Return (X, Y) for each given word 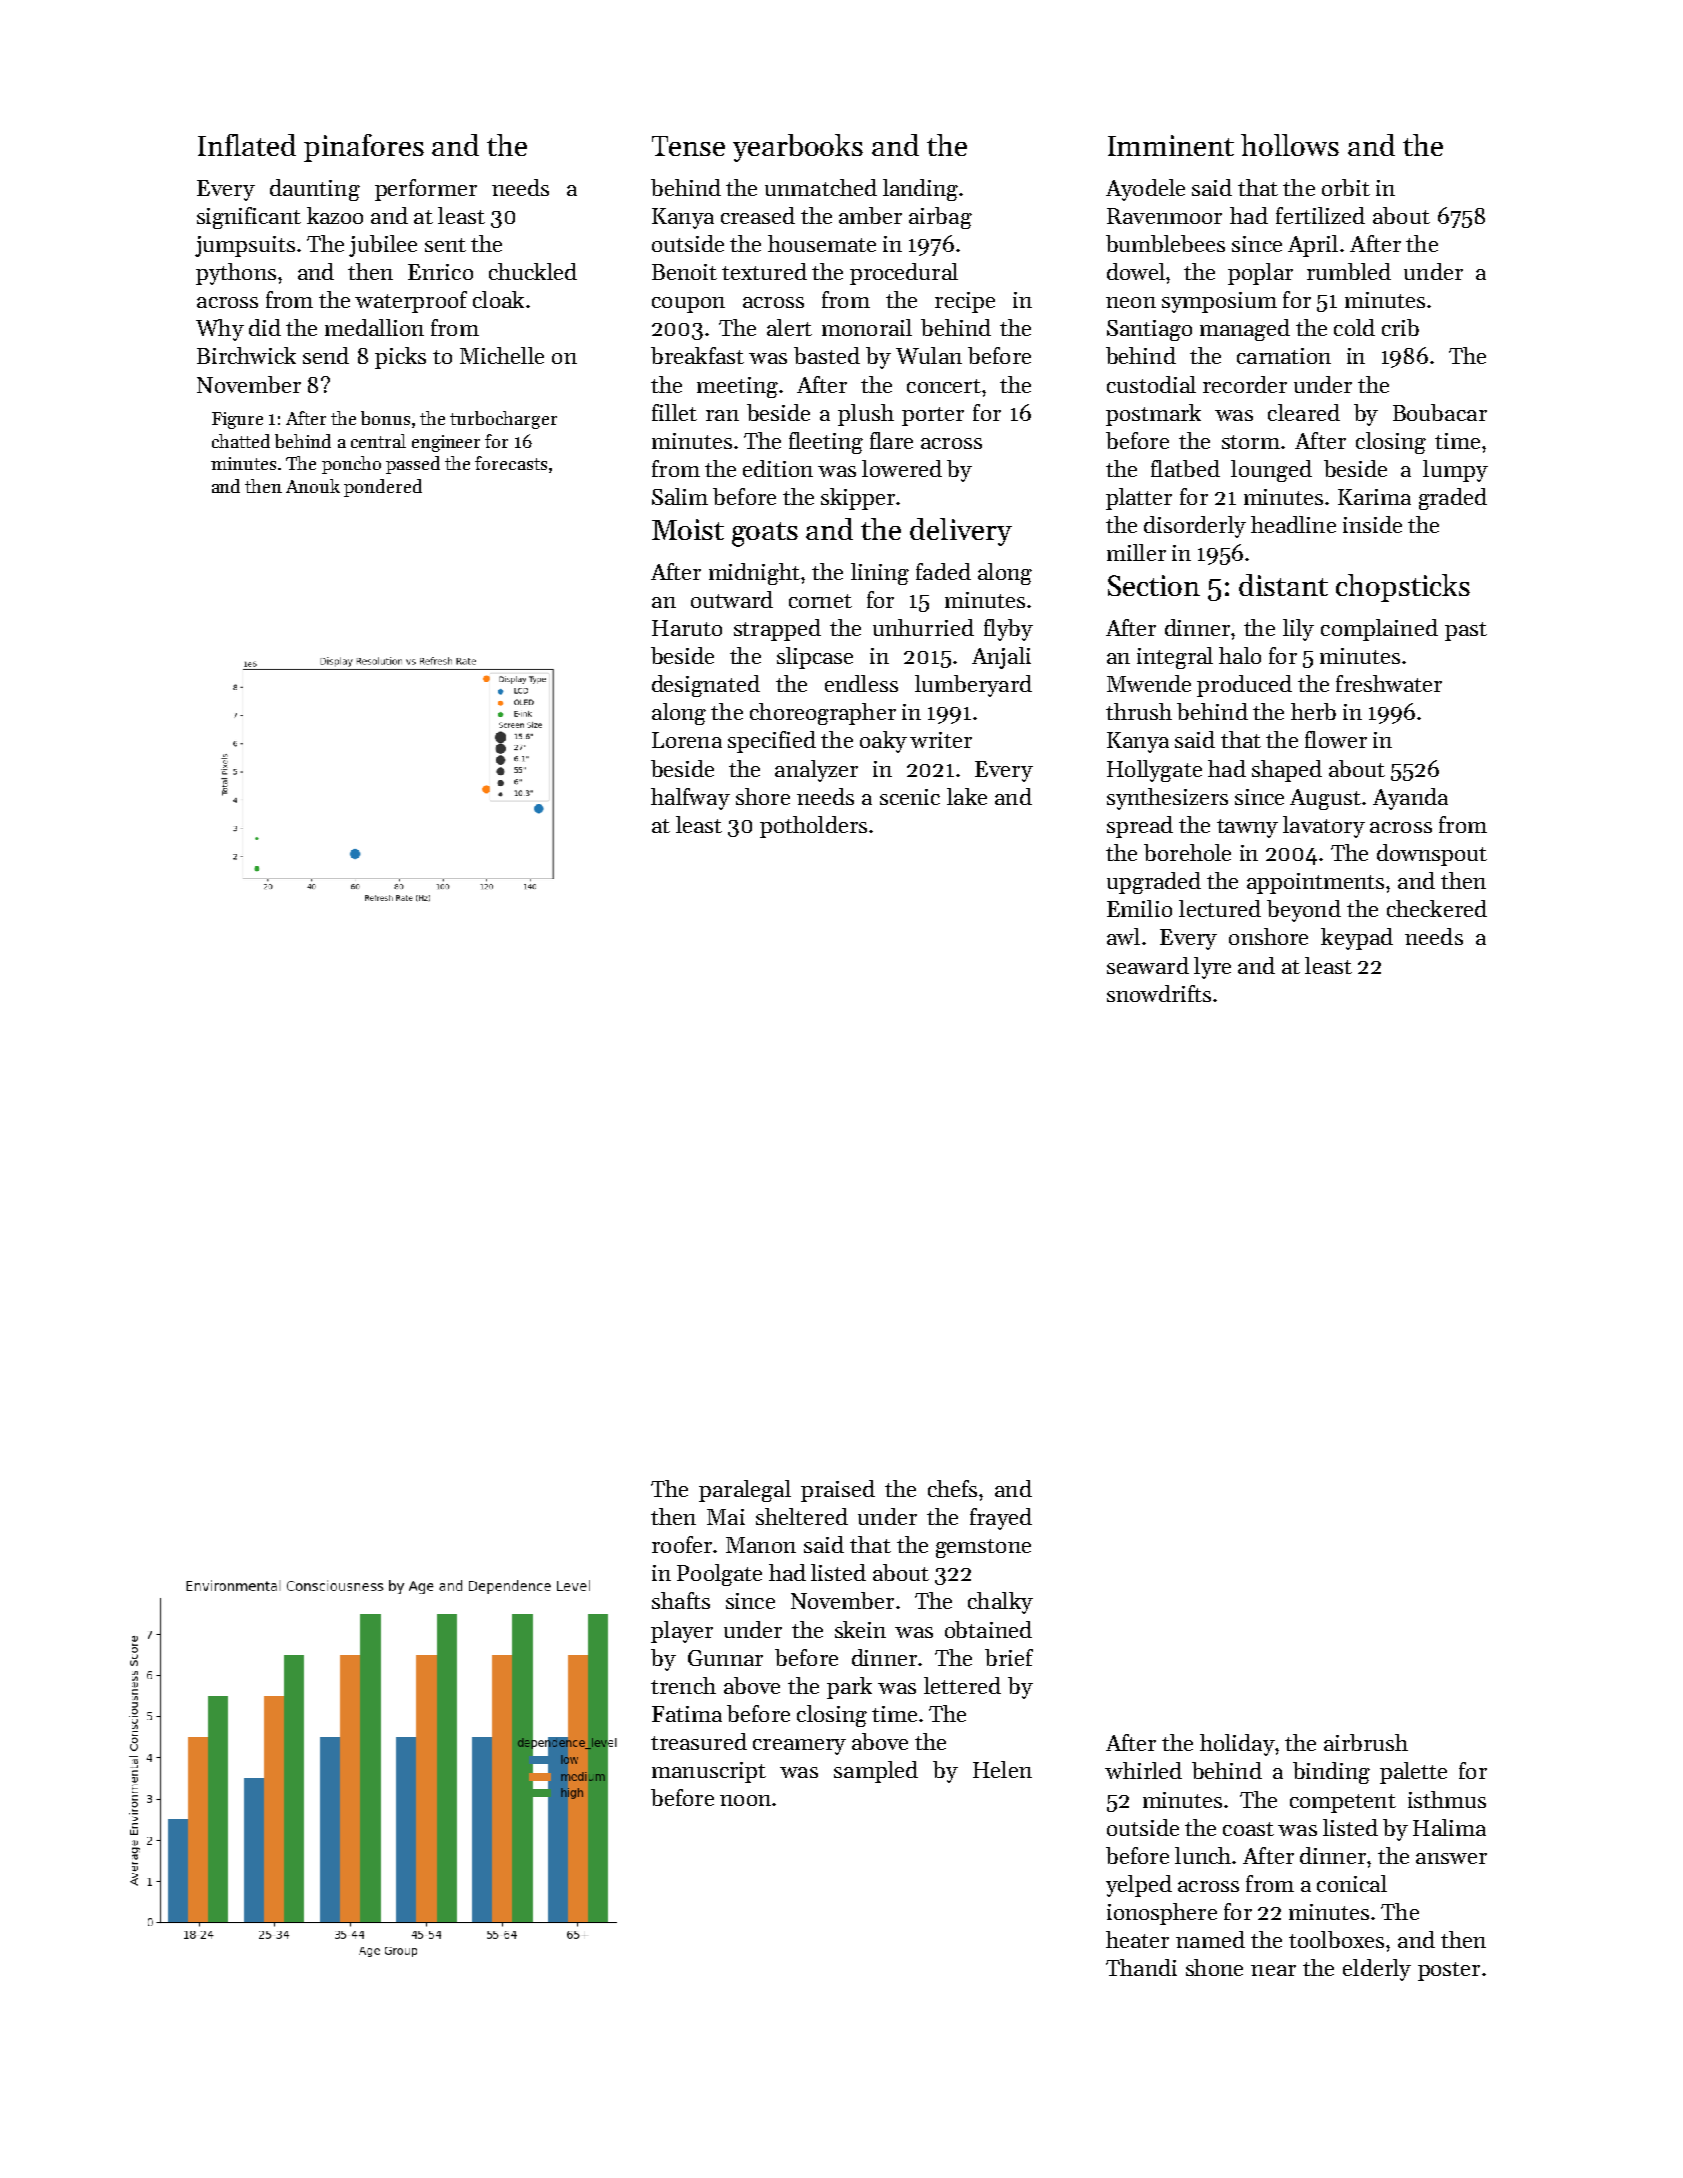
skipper (858, 499)
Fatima (687, 1714)
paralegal (745, 1491)
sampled (876, 1772)
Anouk (313, 486)
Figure (237, 420)
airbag (940, 218)
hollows (1290, 145)
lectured (1220, 908)
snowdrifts (1159, 993)
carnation (1284, 356)
